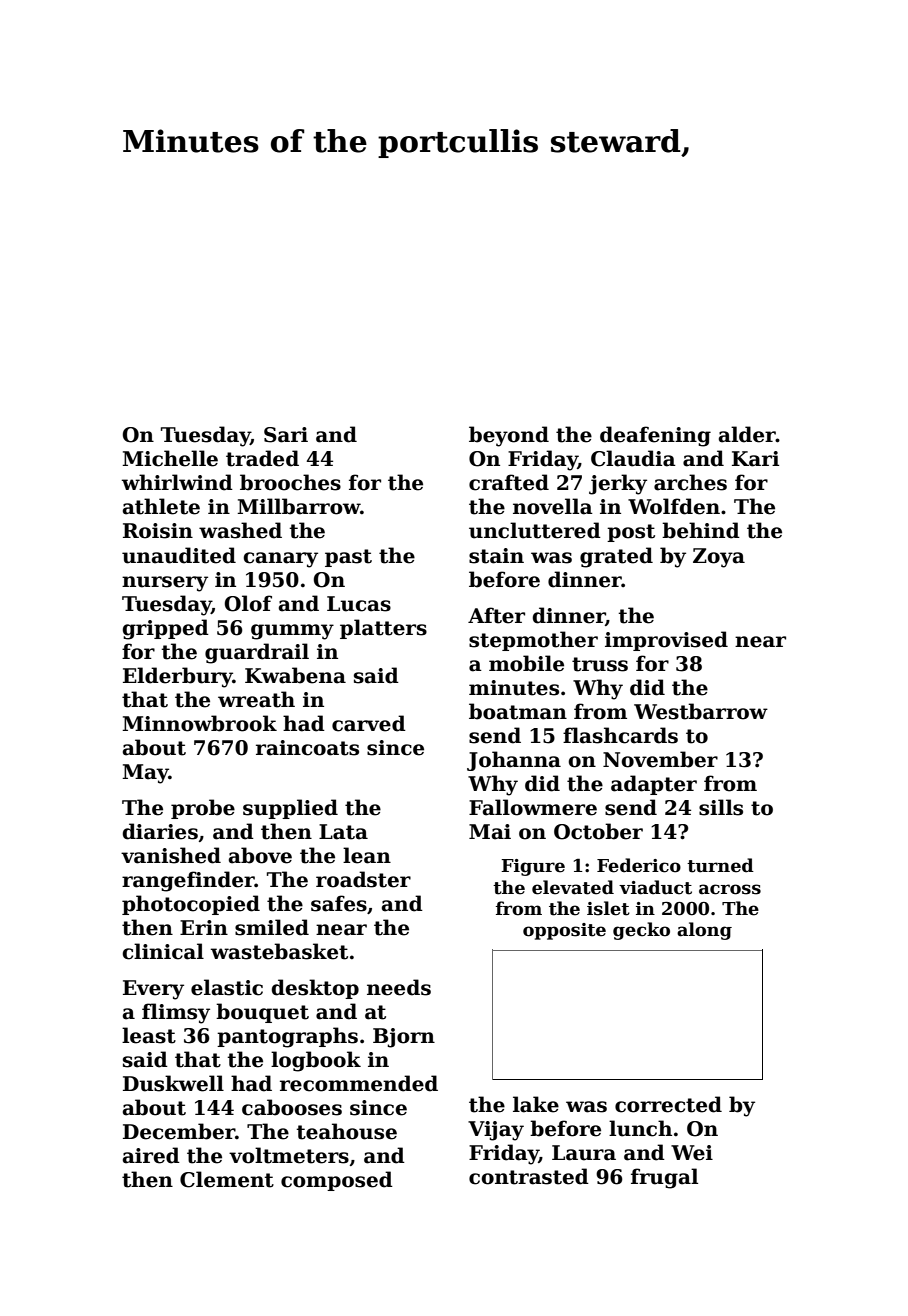  I want to click on athlete, so click(161, 506).
